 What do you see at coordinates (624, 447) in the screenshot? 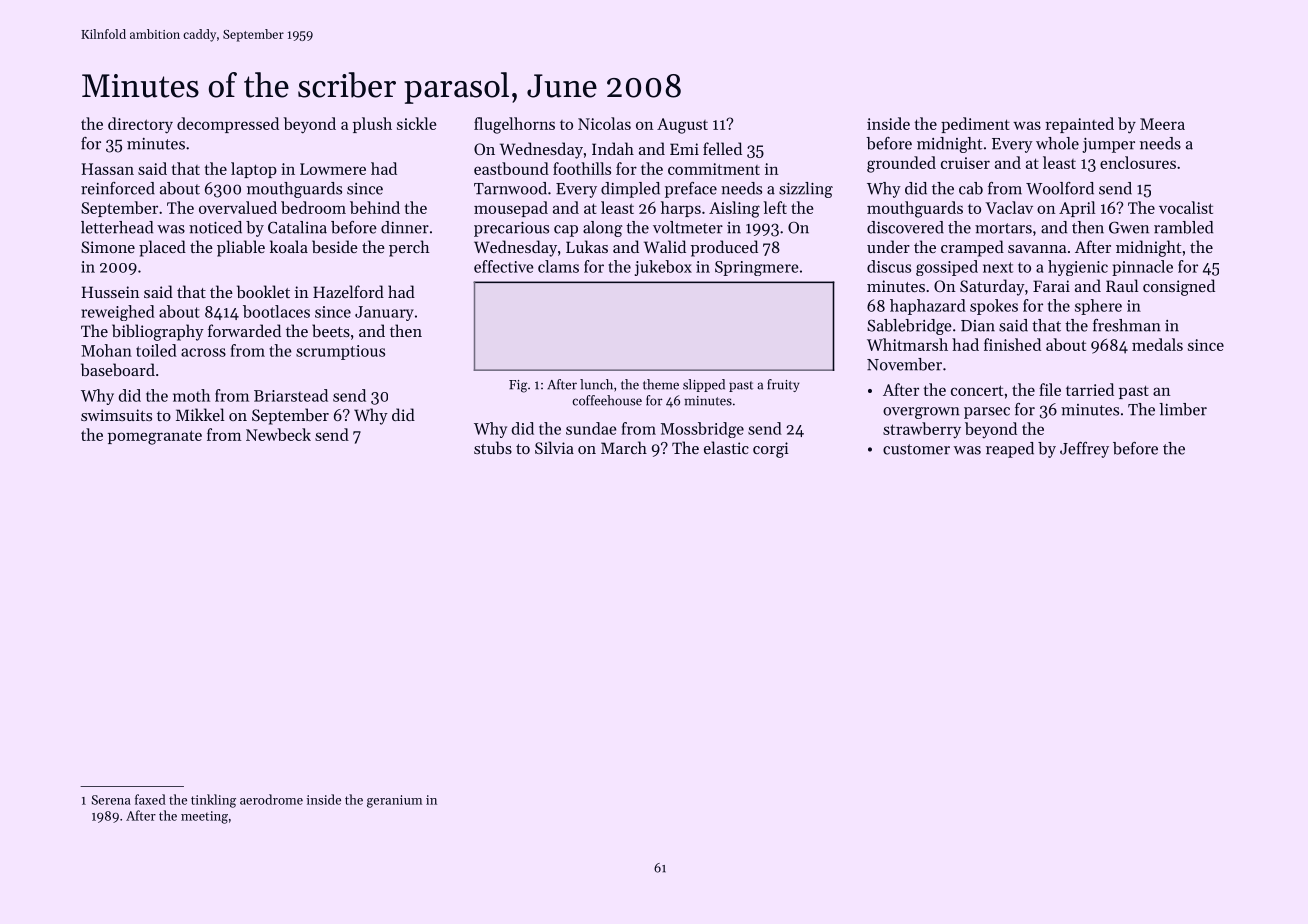
I see `March` at bounding box center [624, 447].
